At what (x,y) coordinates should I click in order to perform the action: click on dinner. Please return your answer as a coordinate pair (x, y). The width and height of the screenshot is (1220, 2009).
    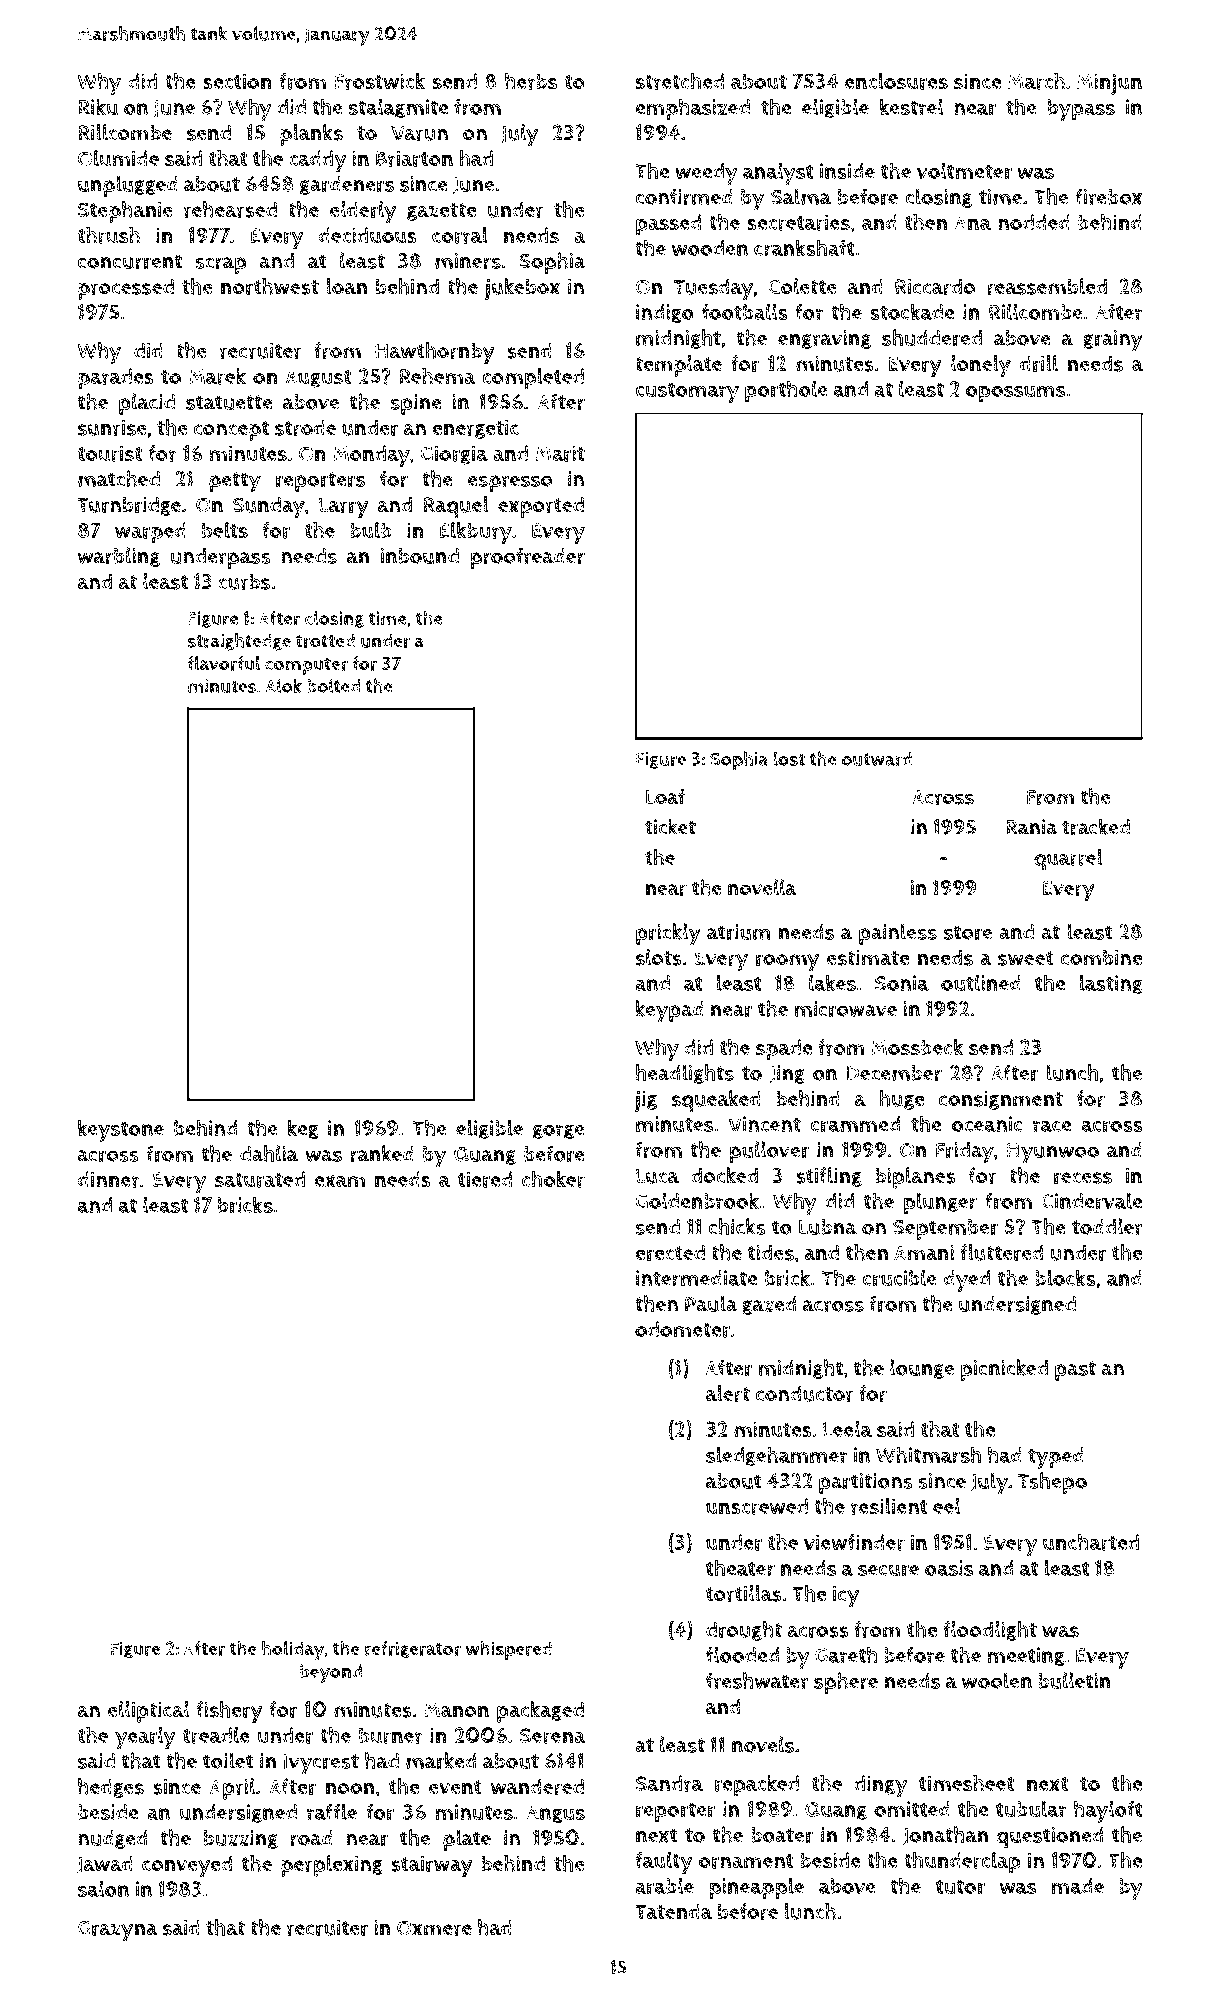
    Looking at the image, I should click on (109, 1179).
